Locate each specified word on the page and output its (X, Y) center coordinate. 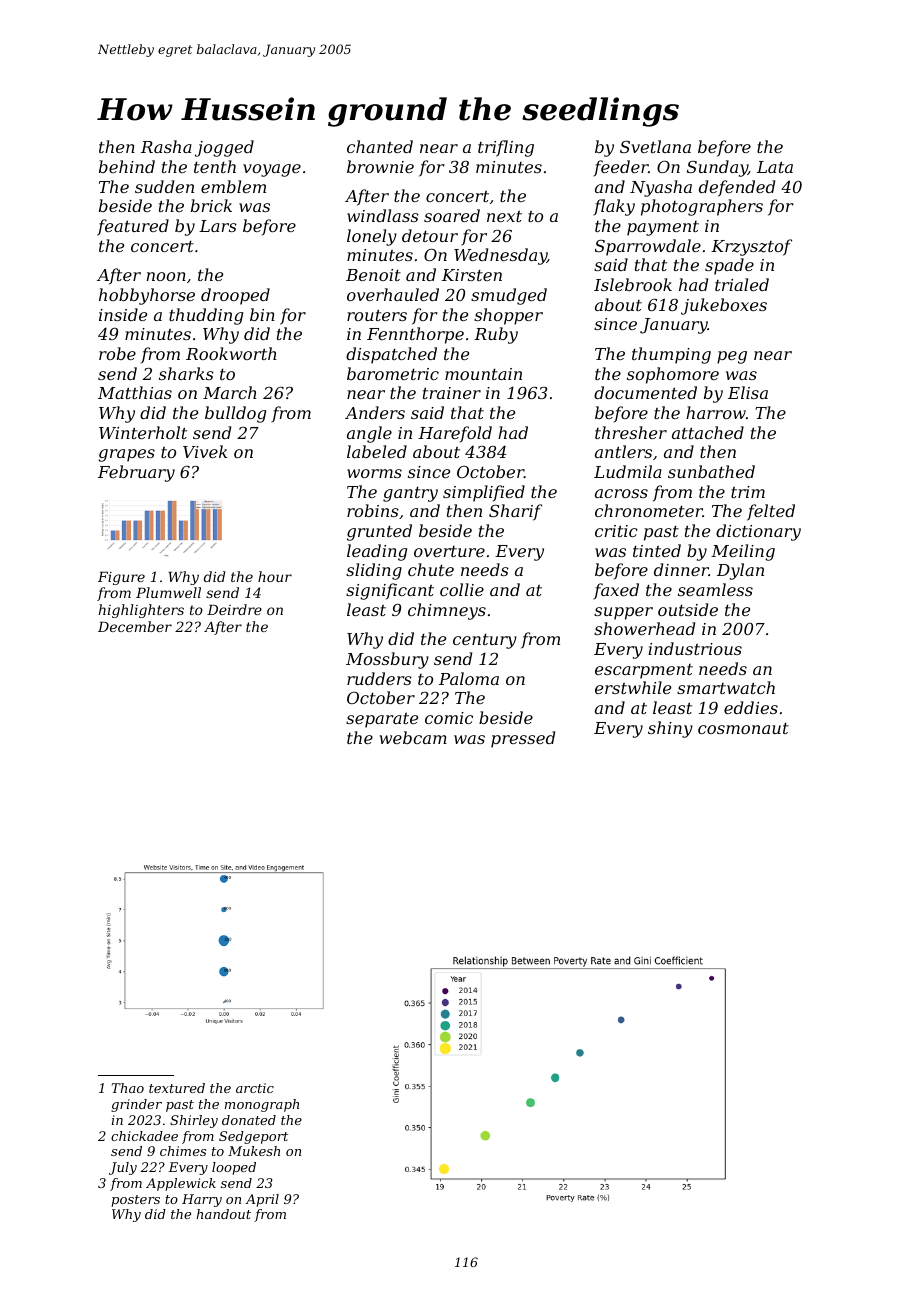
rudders (379, 678)
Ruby (496, 335)
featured (133, 227)
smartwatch (726, 687)
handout (223, 1214)
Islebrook (633, 284)
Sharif (515, 512)
